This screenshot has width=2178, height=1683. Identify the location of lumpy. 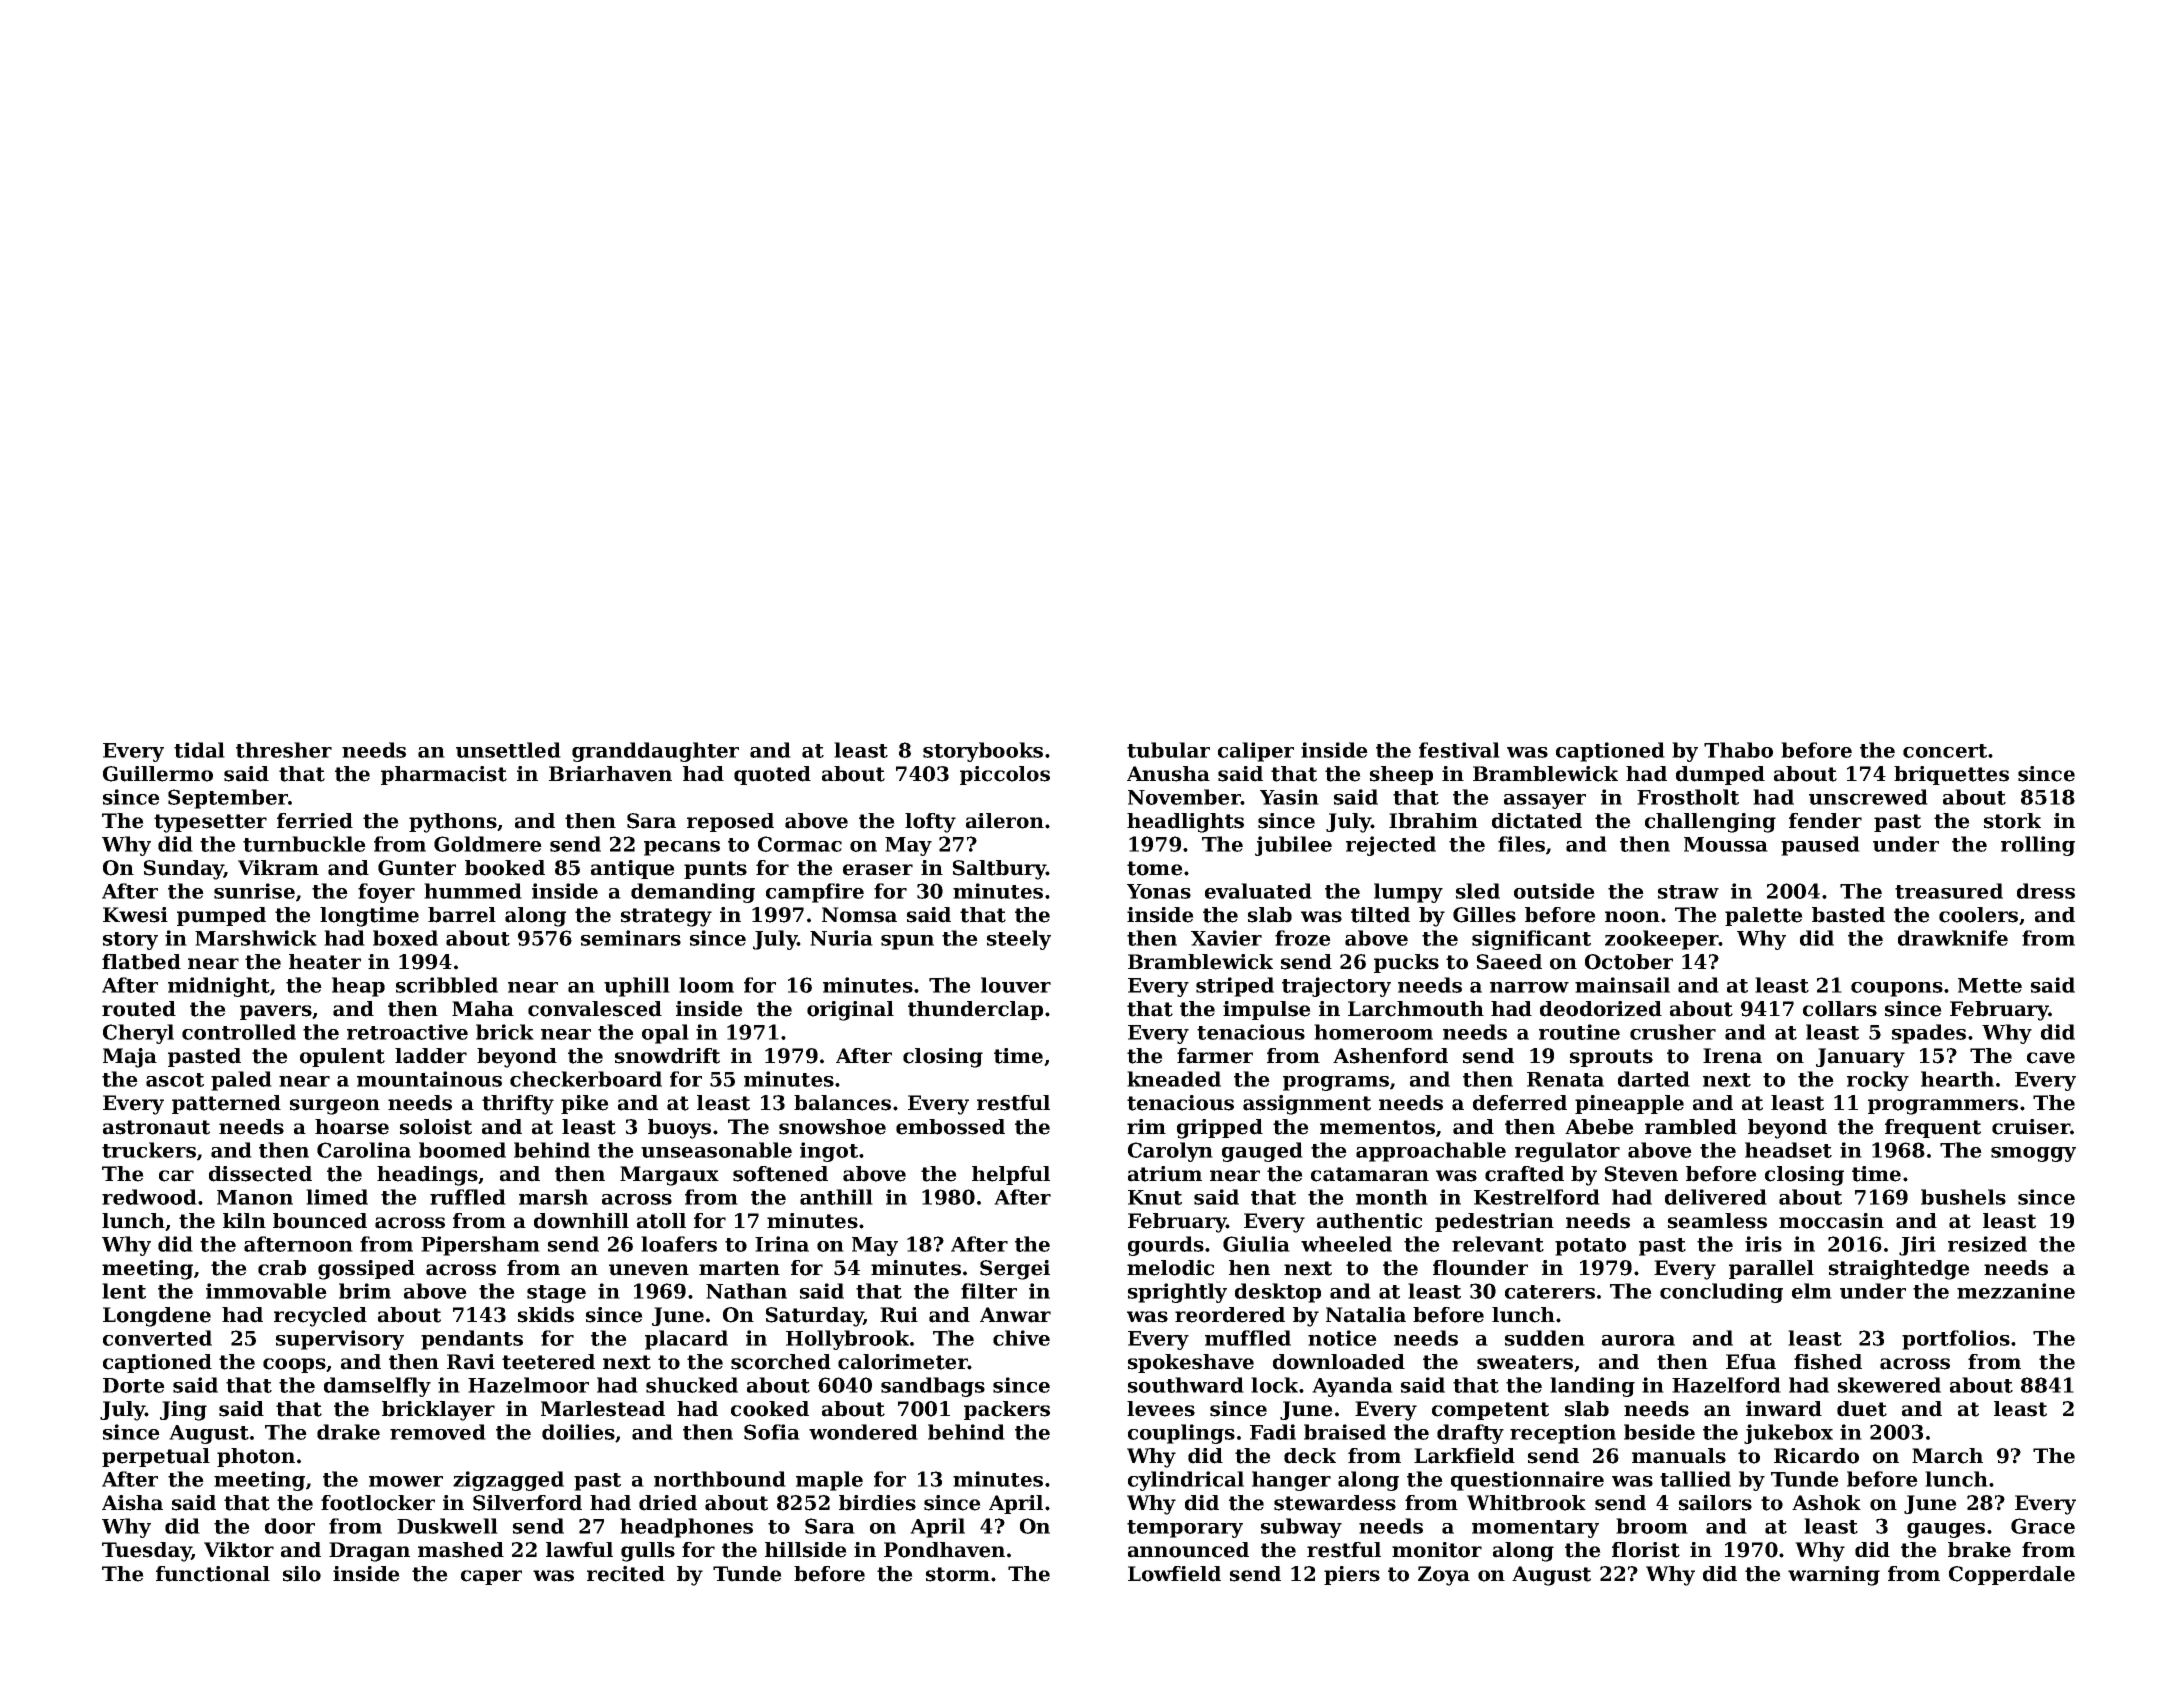
(1408, 893).
